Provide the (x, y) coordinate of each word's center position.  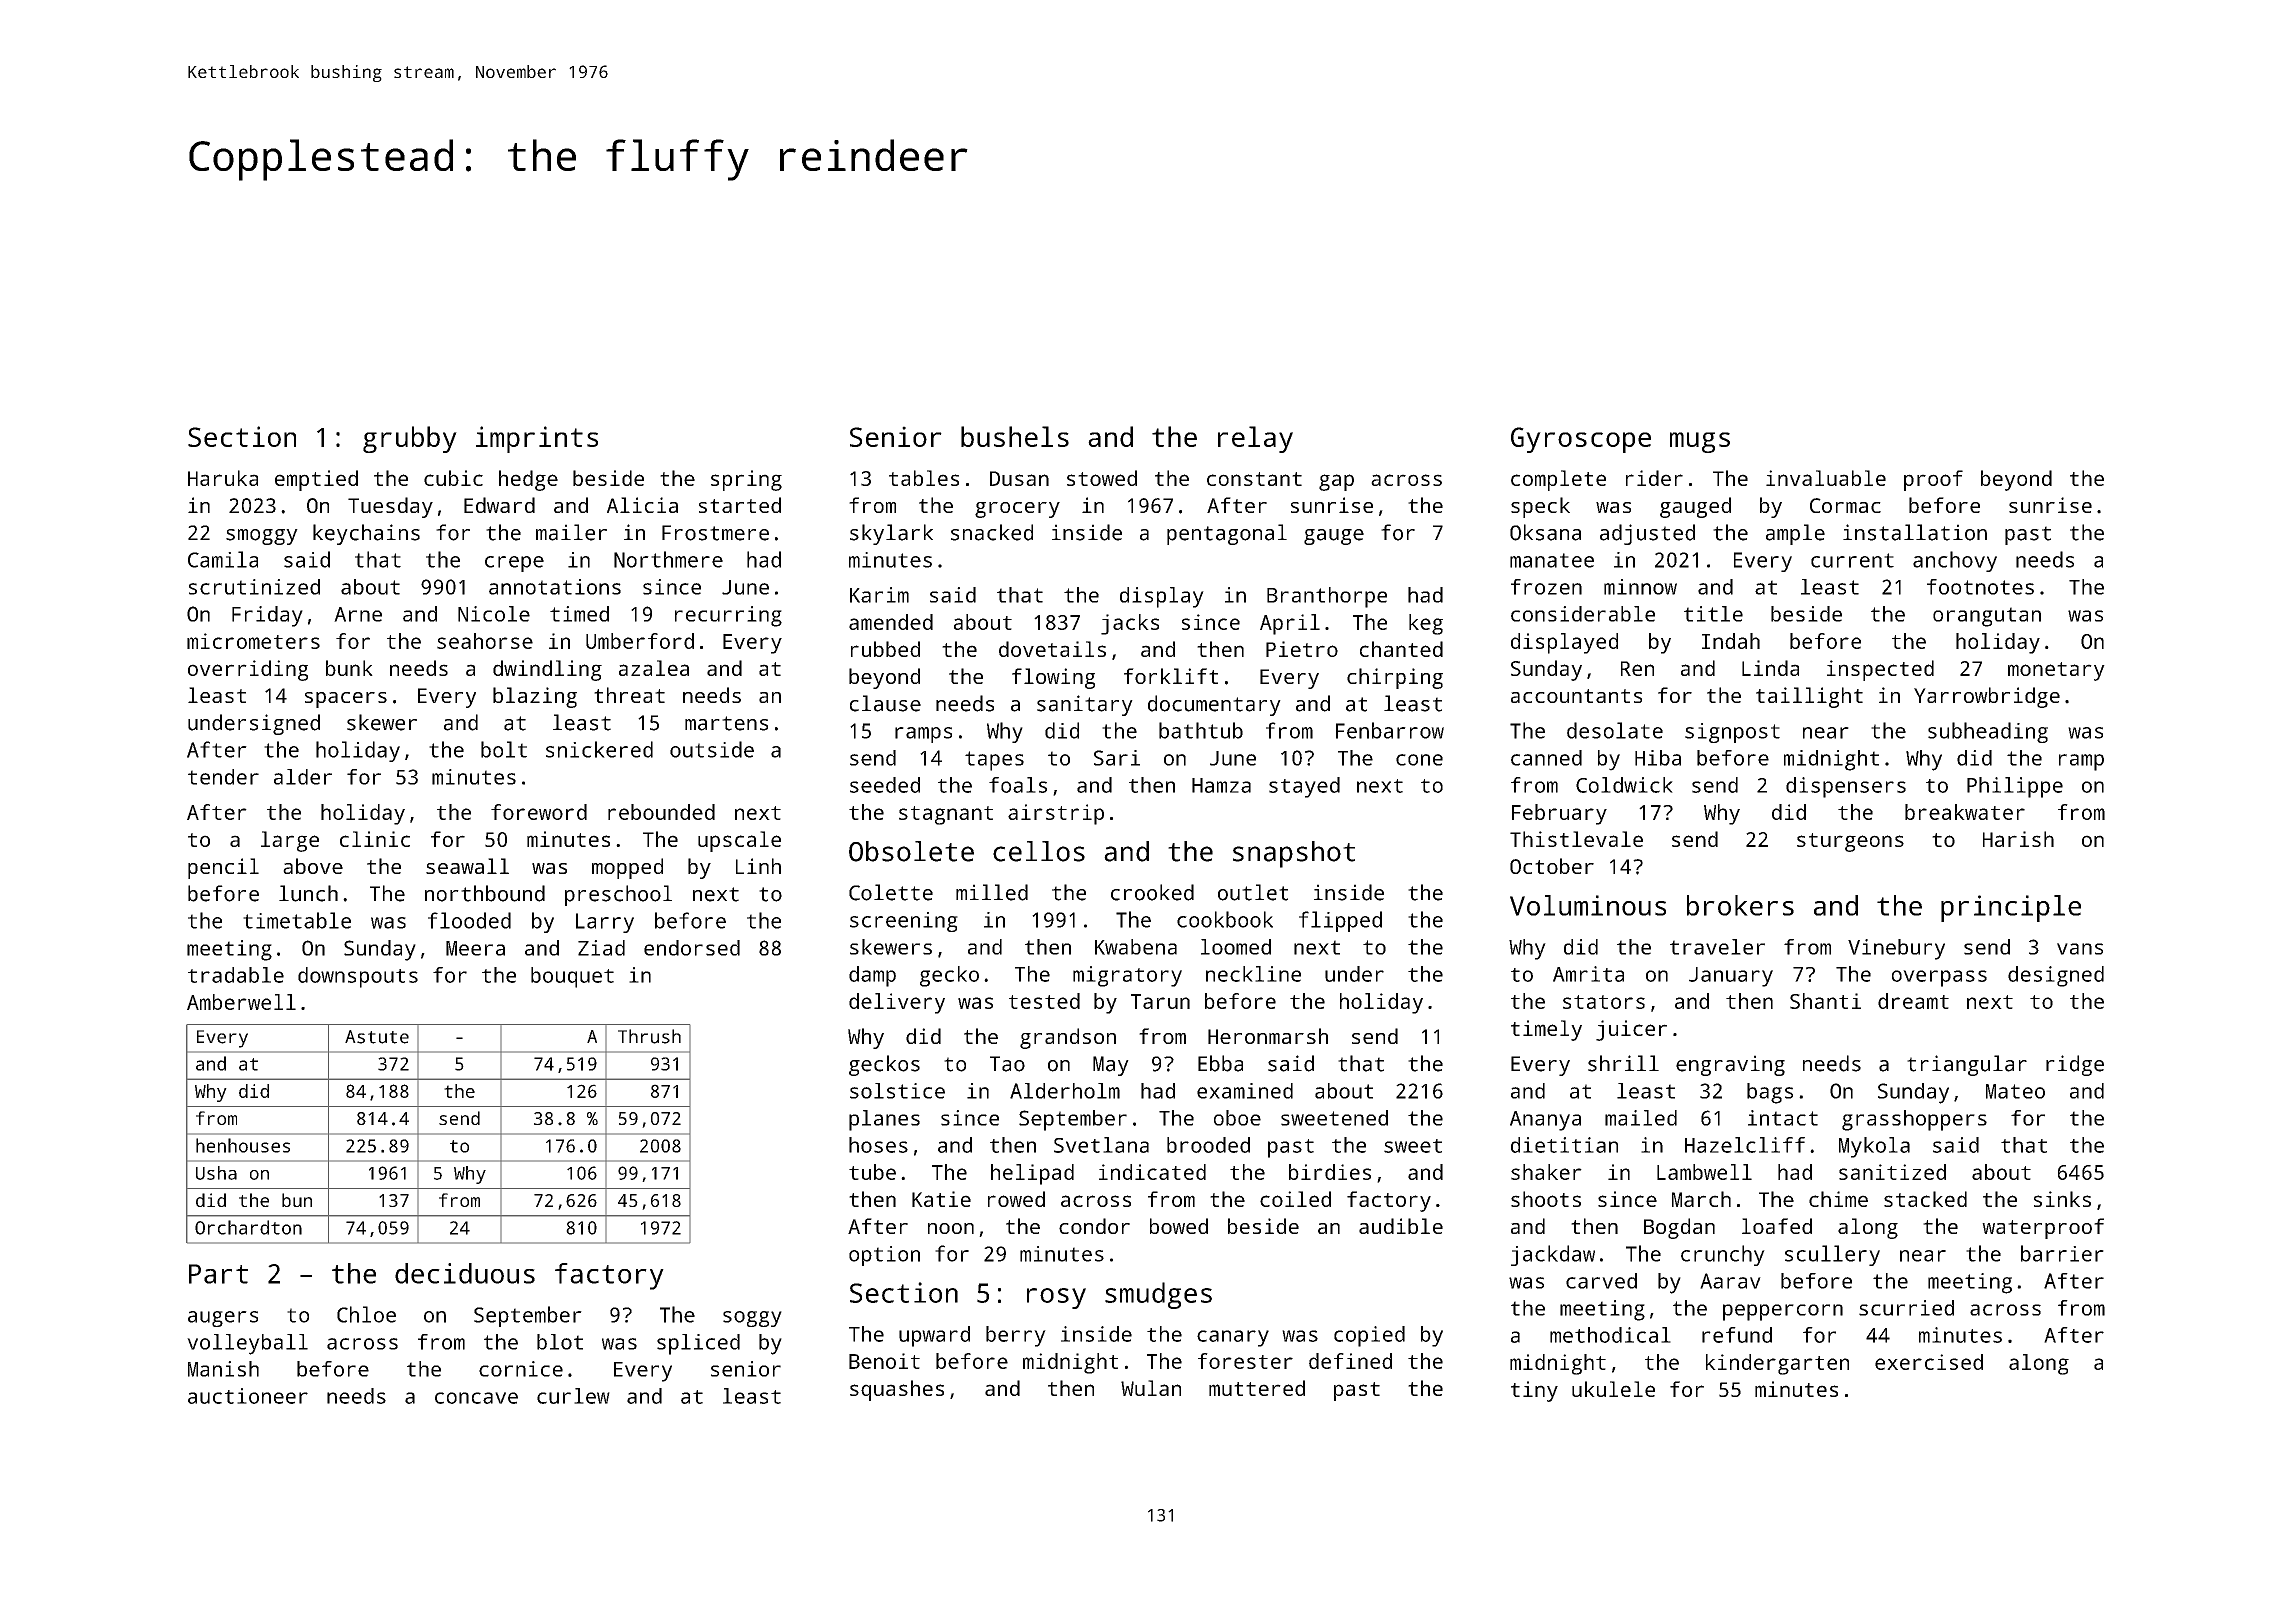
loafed (1777, 1226)
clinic (375, 839)
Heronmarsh (1268, 1036)
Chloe (366, 1314)
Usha (216, 1173)
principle (2011, 908)
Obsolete (911, 851)
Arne (358, 614)
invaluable (1826, 478)
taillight (1809, 697)
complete (1558, 480)
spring (746, 480)
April (1290, 624)
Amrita (1588, 974)
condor (1094, 1226)
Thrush (649, 1036)
